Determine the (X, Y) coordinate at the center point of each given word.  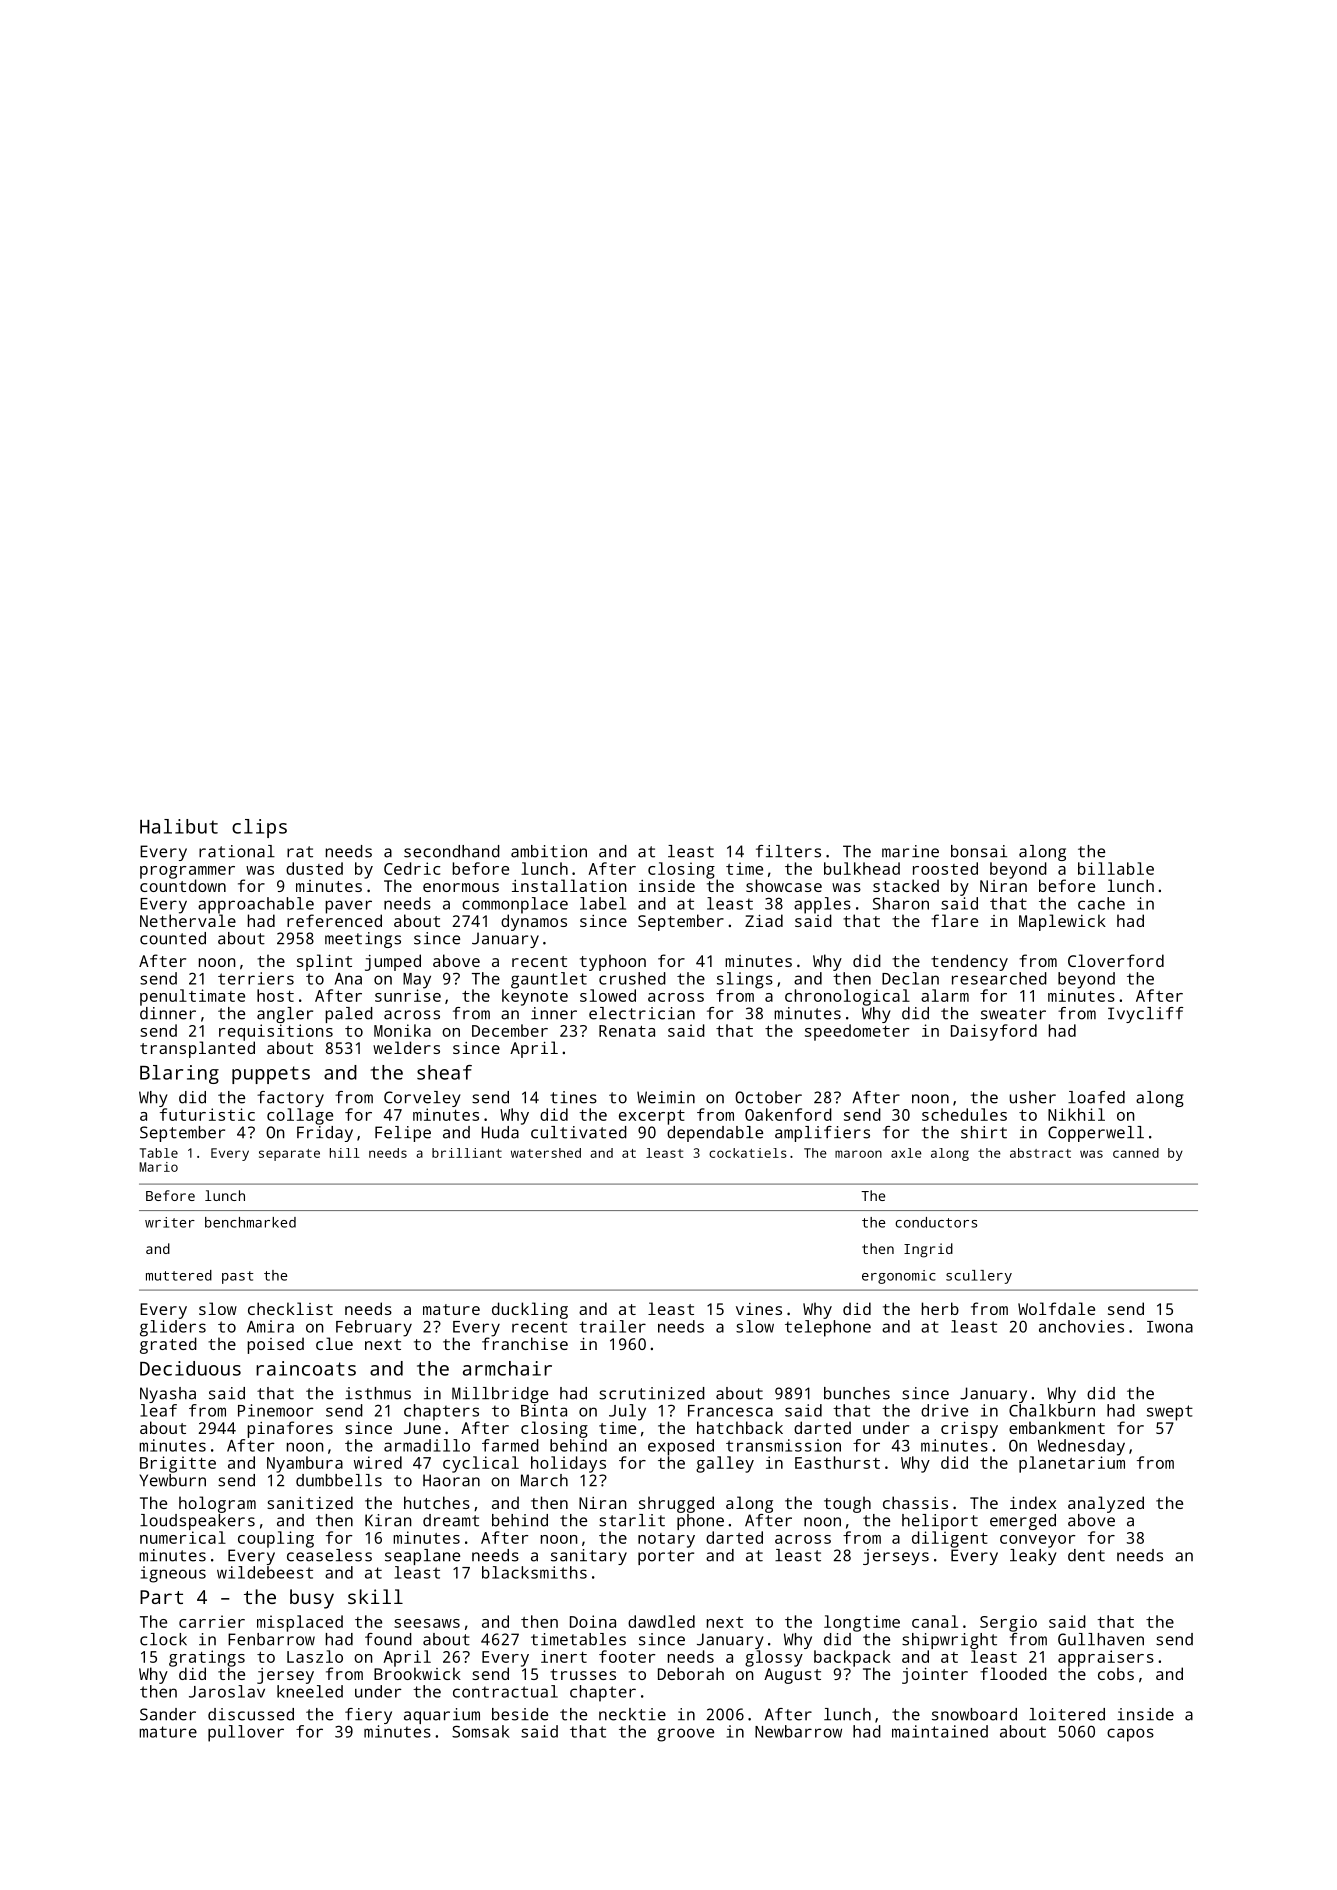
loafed (1096, 1097)
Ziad (764, 920)
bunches (857, 1393)
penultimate (192, 997)
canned (1136, 1153)
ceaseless (329, 1555)
